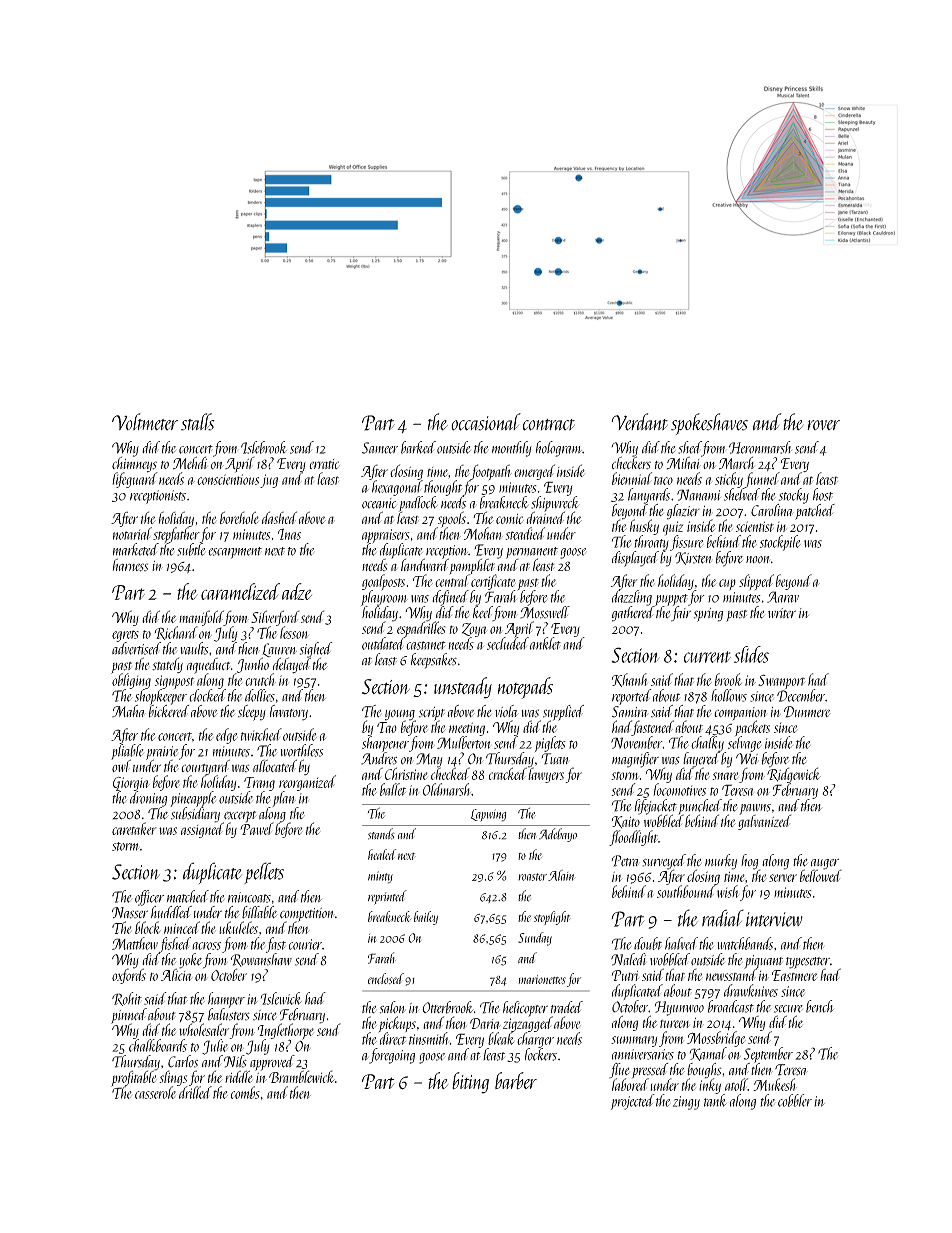 This screenshot has height=1233, width=952. I want to click on biting, so click(470, 1083).
